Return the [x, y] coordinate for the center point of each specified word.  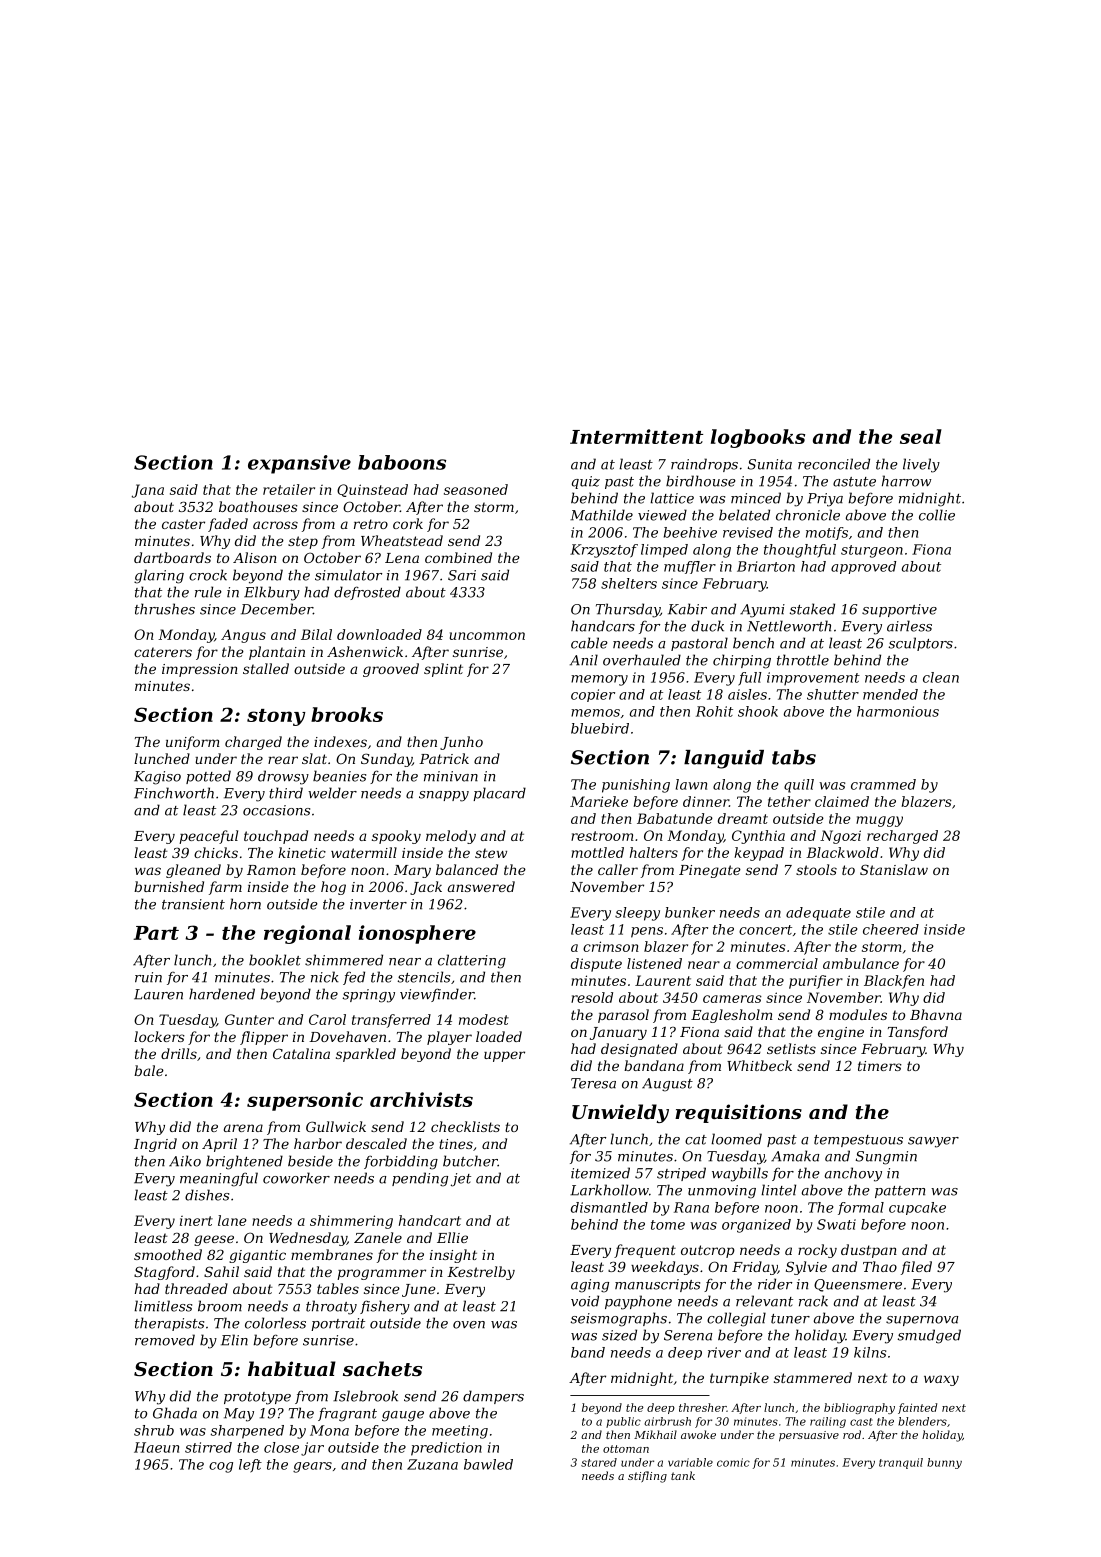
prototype [257, 1398]
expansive [299, 464]
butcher [470, 1161]
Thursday [628, 610]
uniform [193, 743]
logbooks [758, 438]
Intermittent [636, 436]
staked [812, 609]
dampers [493, 1397]
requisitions [738, 1113]
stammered [813, 1377]
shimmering [351, 1222]
